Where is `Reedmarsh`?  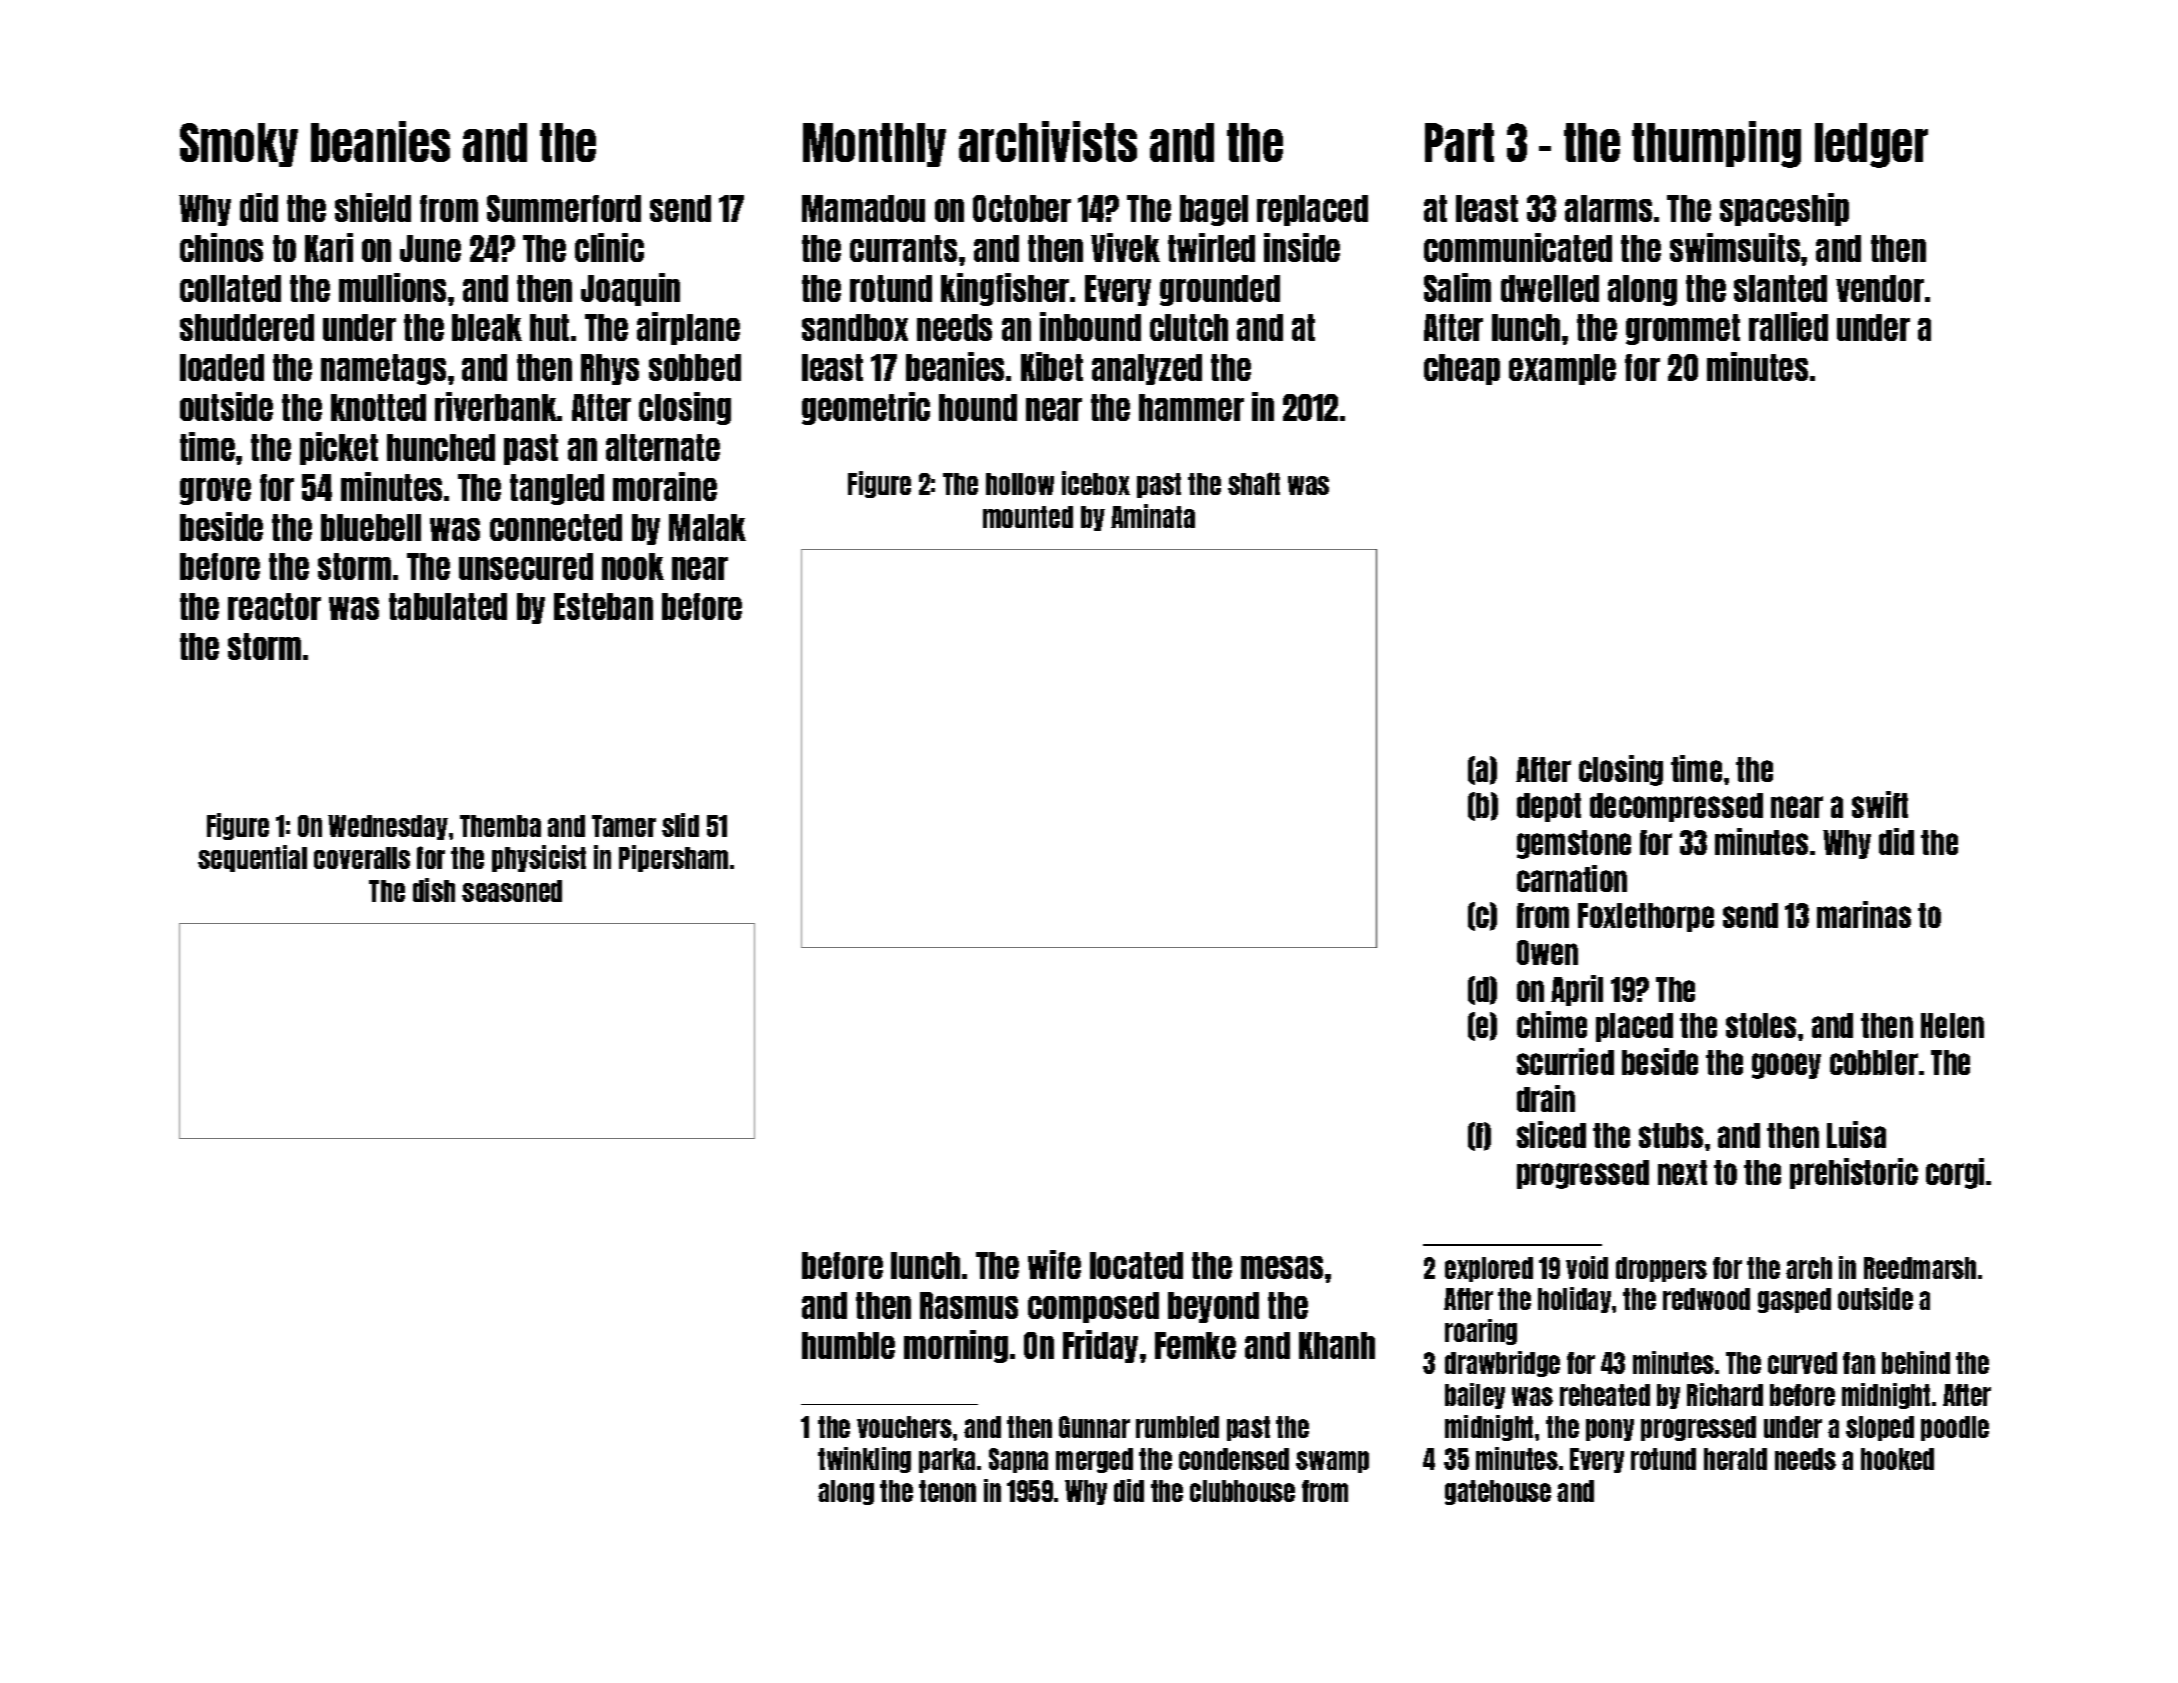
Reedmarsh is located at coordinates (1920, 1268).
